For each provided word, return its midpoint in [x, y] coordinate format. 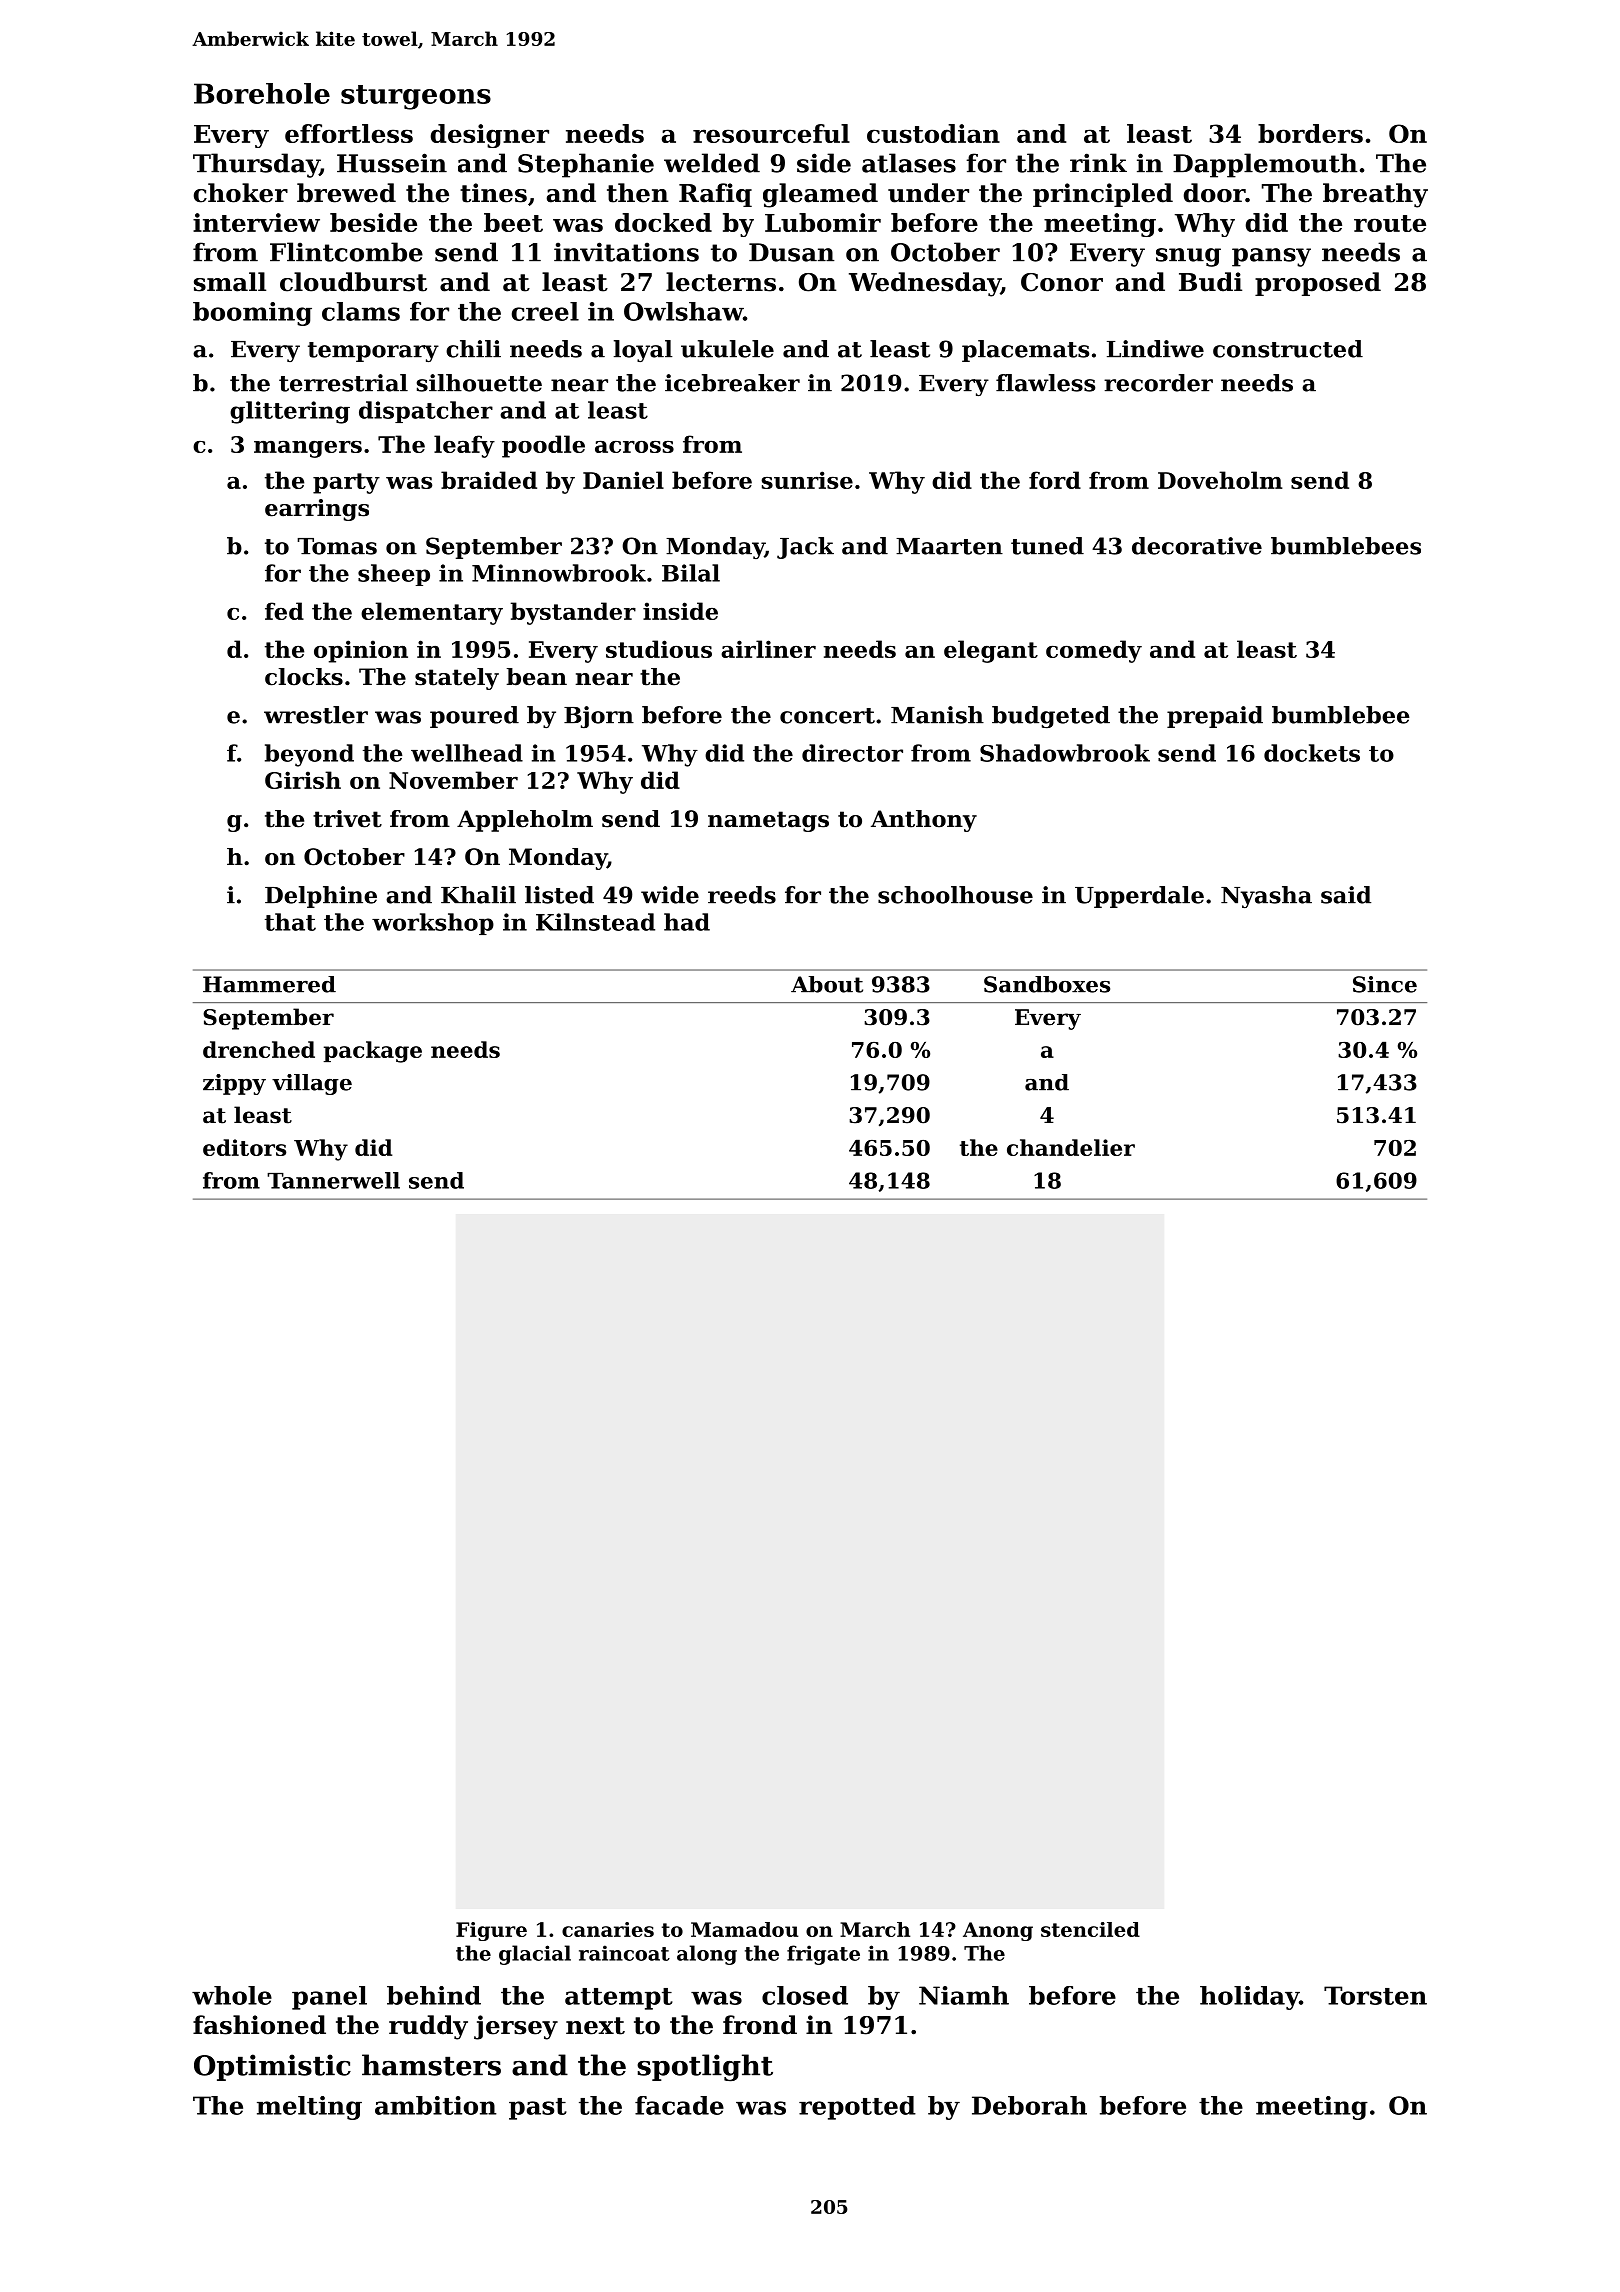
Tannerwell [333, 1180]
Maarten [949, 546]
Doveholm [1220, 480]
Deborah [1029, 2105]
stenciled [1090, 1929]
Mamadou [744, 1929]
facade [679, 2105]
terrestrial [343, 383]
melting [309, 2108]
